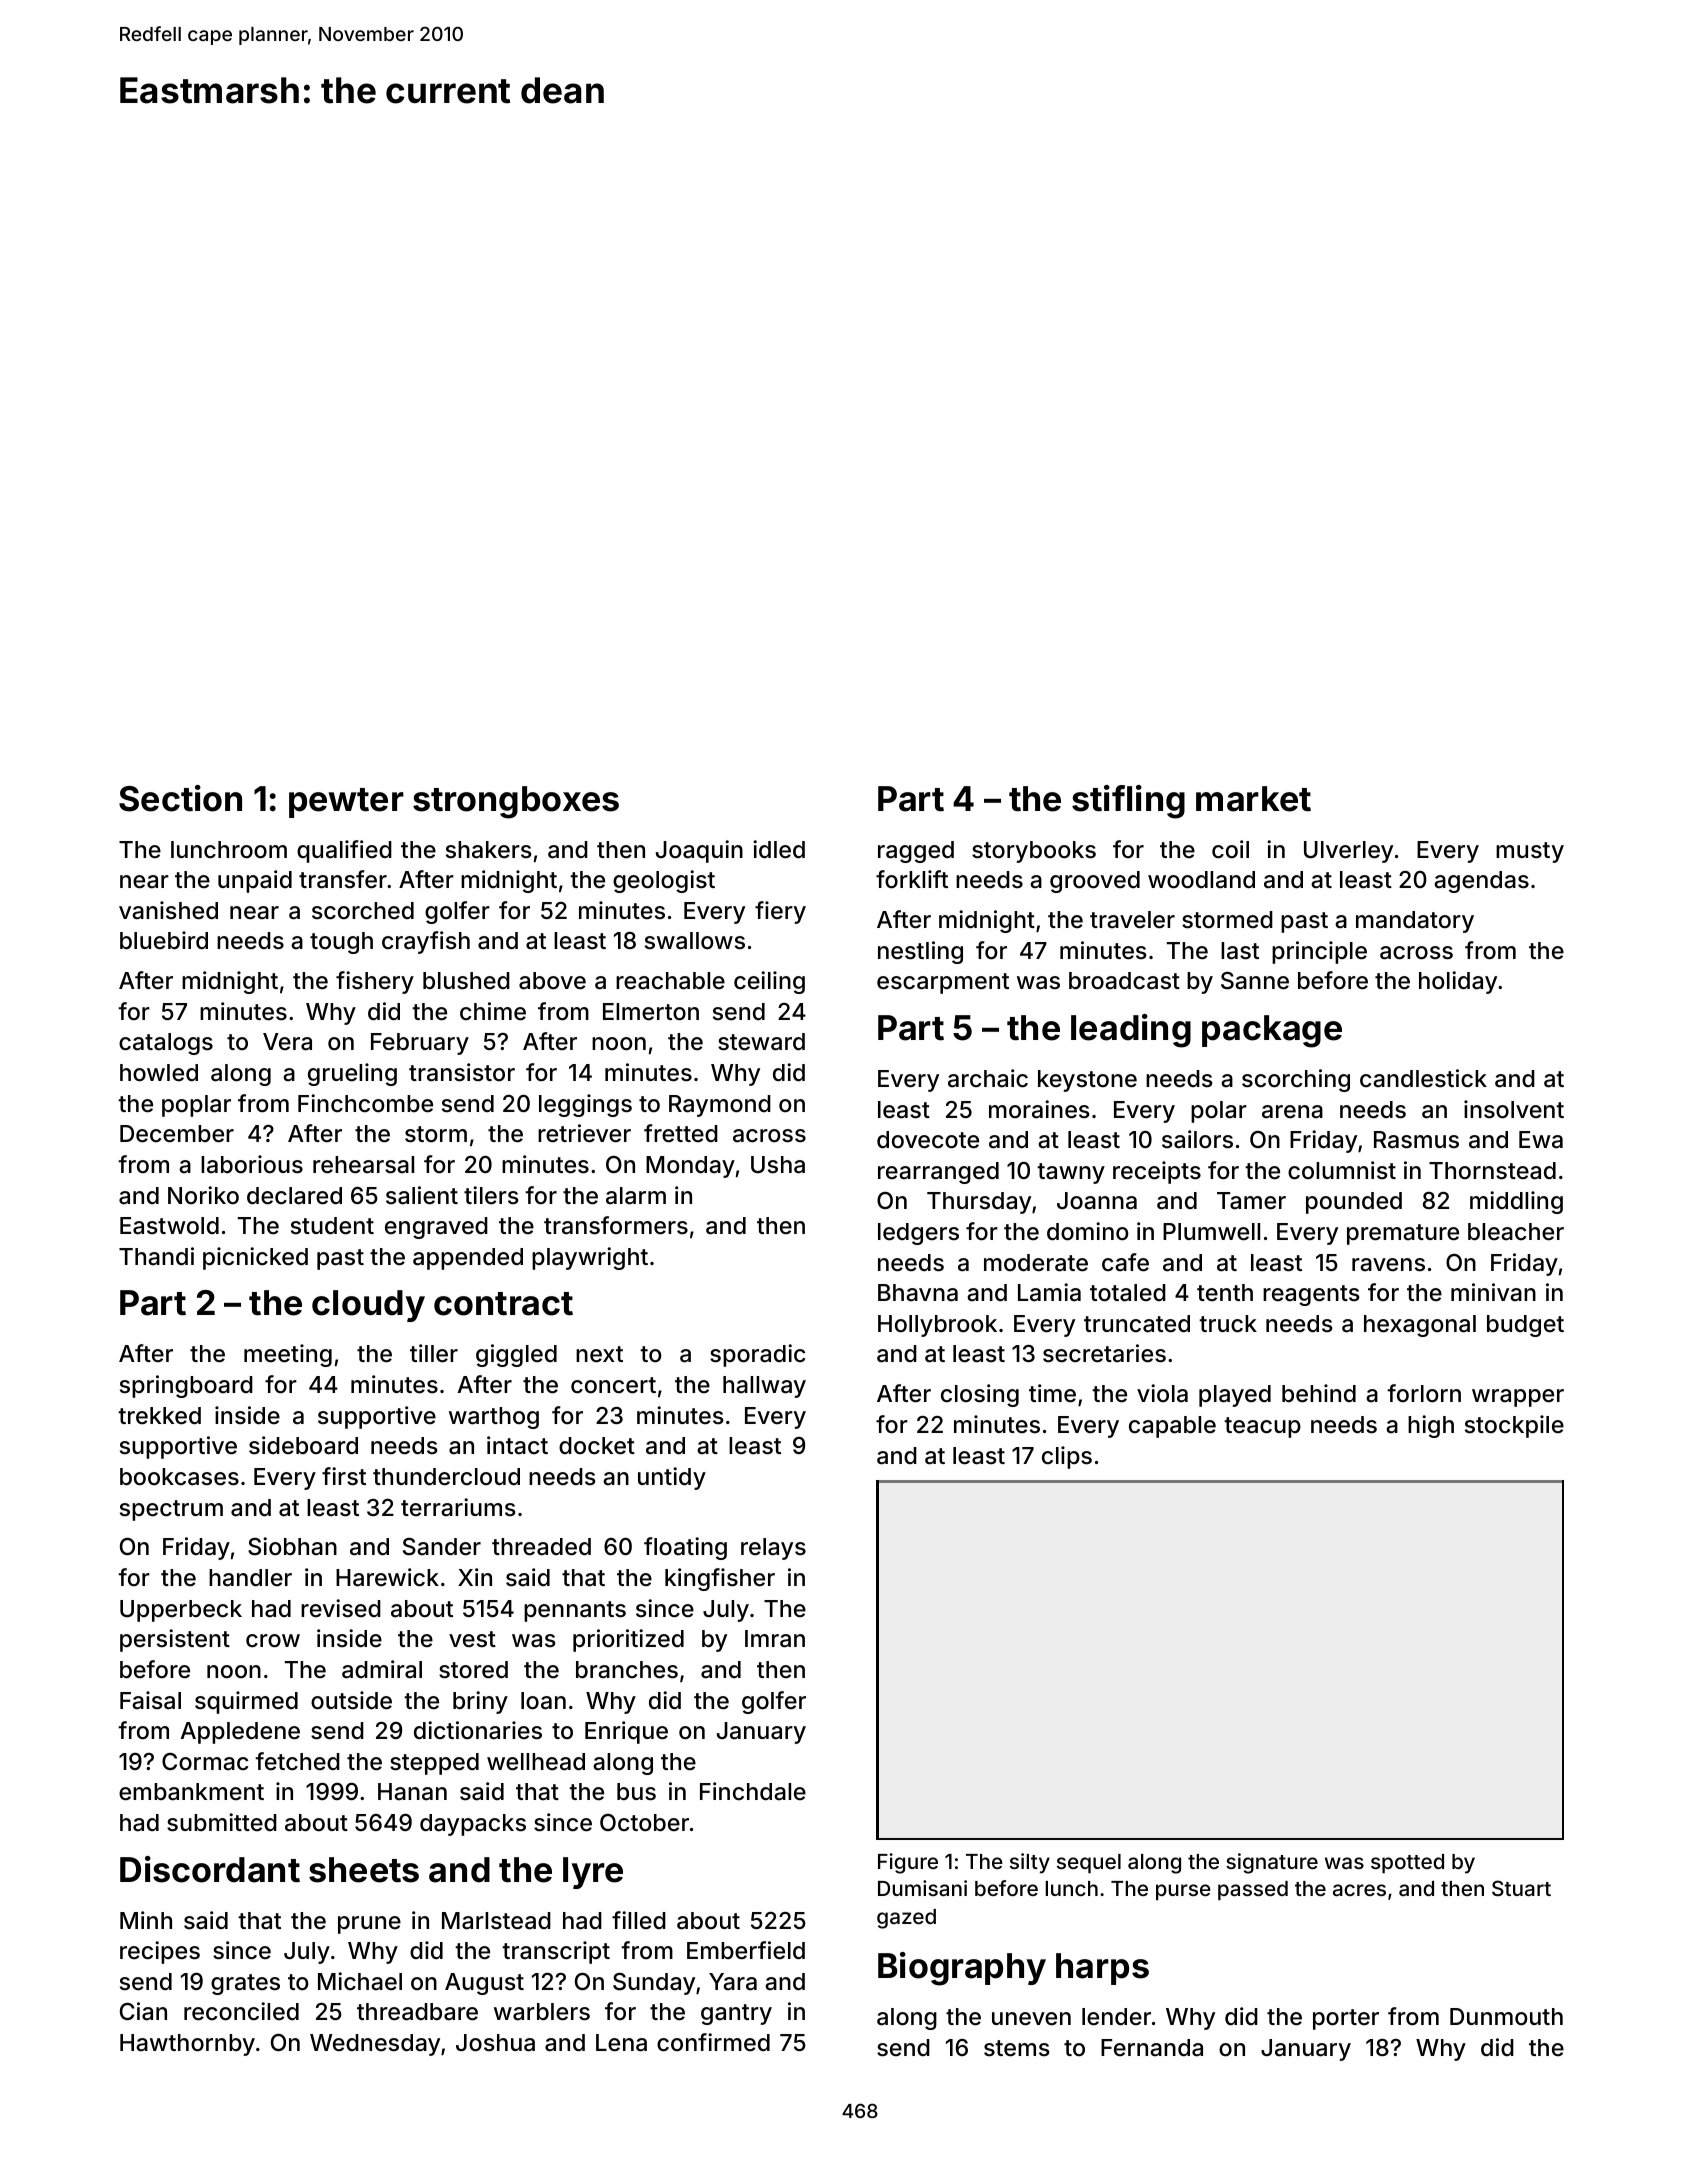 The image size is (1683, 2178). Describe the element at coordinates (1031, 2019) in the screenshot. I see `uneven` at that location.
